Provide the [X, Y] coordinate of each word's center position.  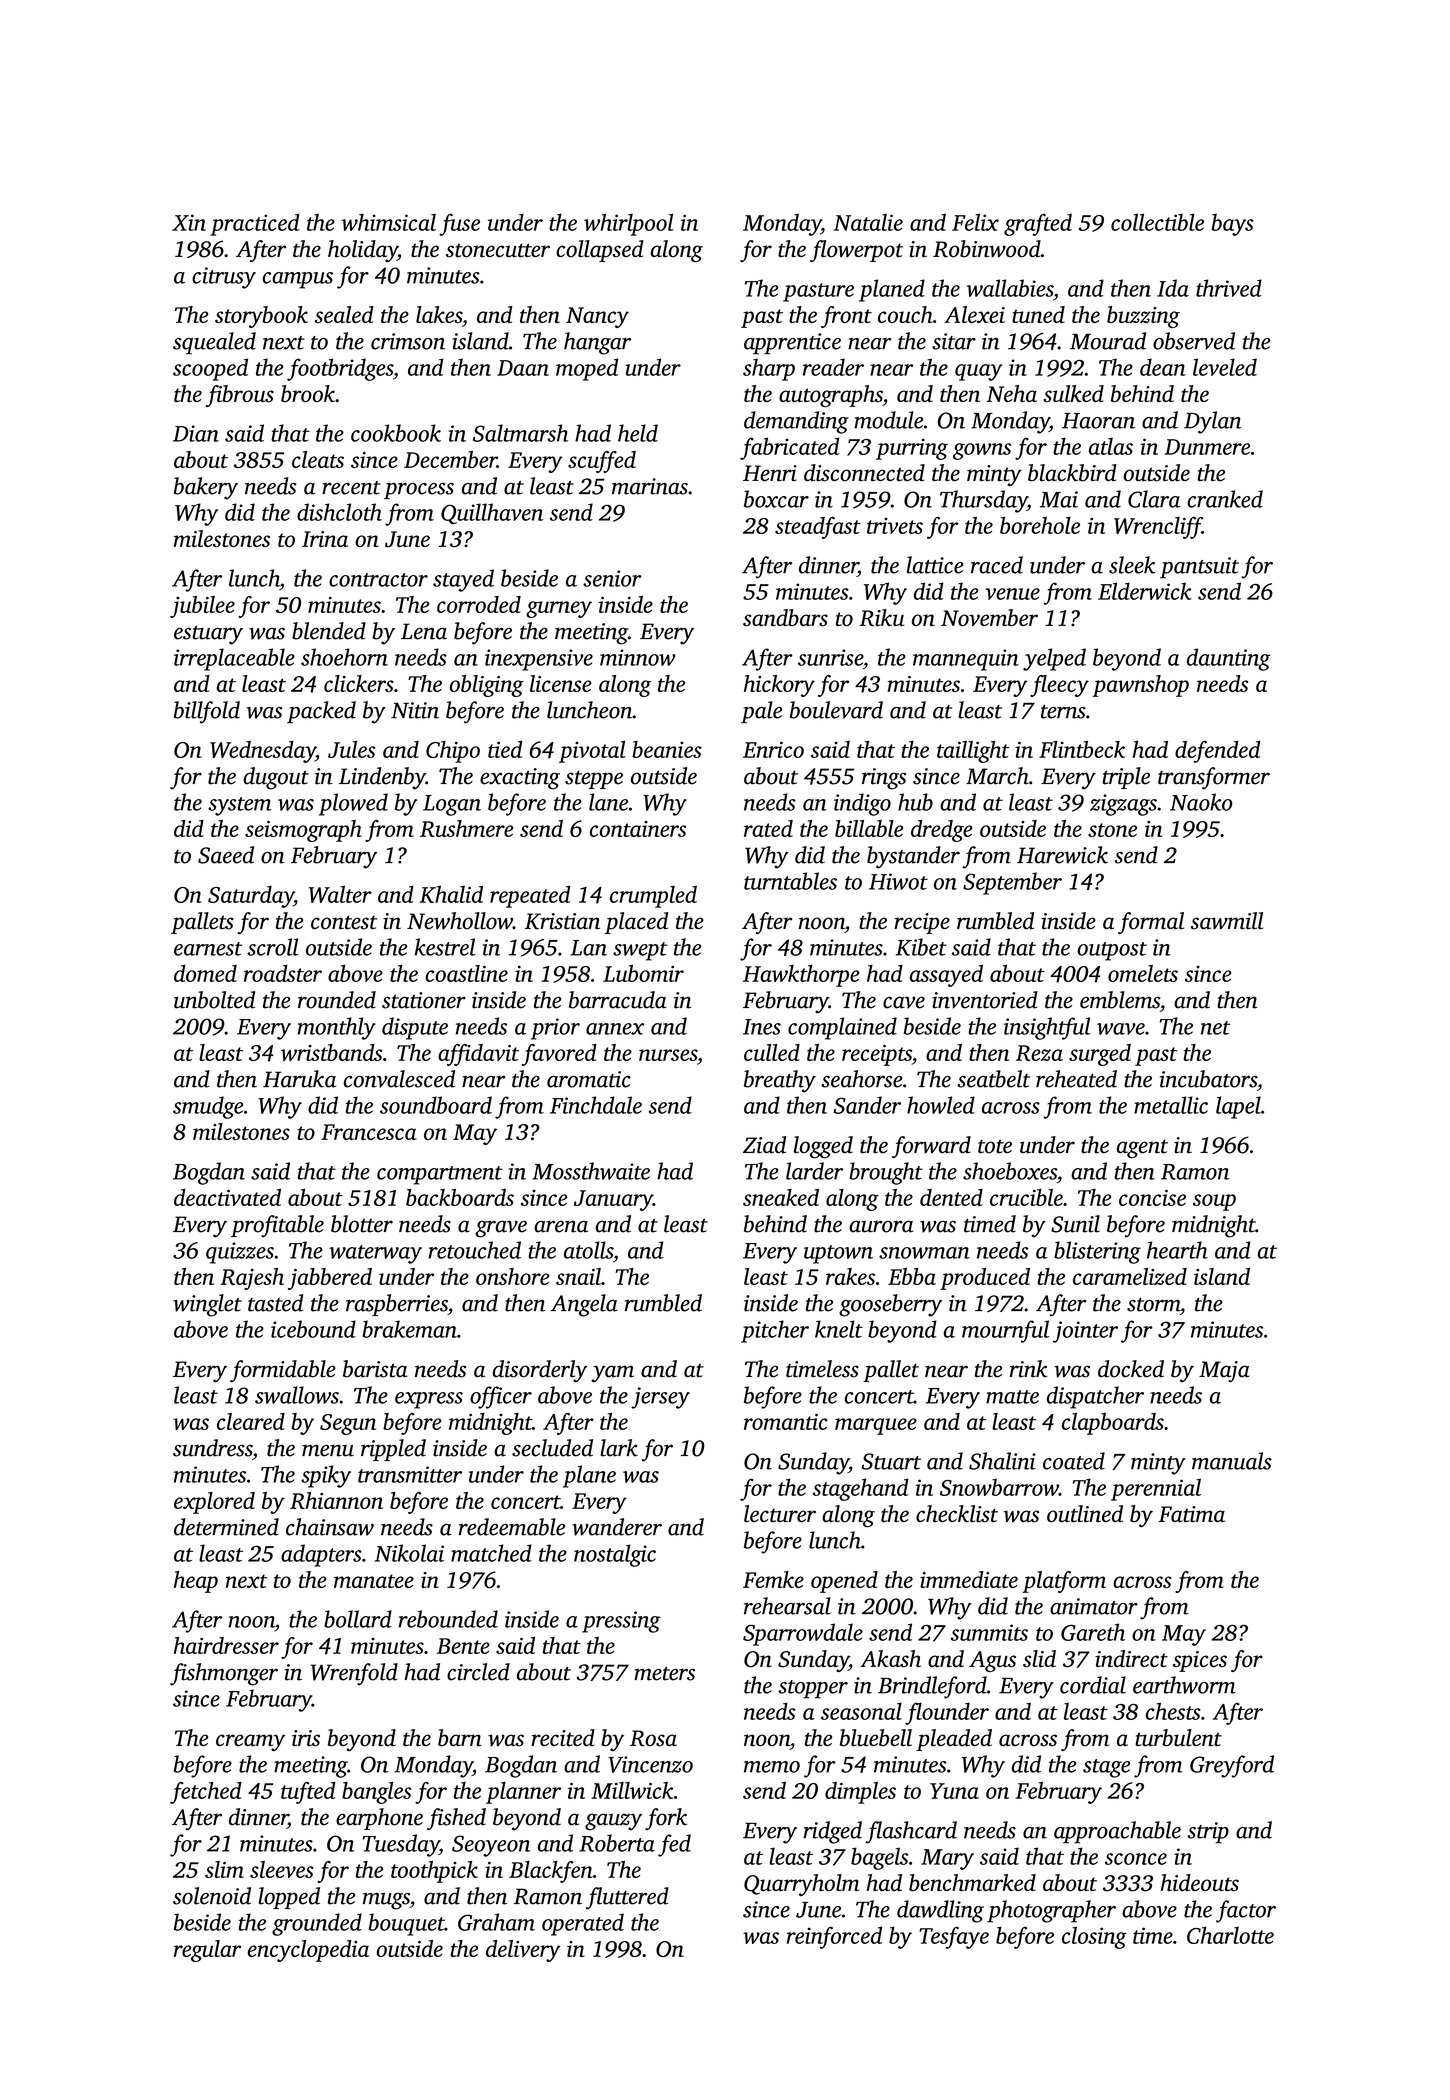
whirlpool [629, 224]
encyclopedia [308, 1951]
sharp [769, 369]
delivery [523, 1951]
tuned [1038, 314]
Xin [189, 222]
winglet [207, 1305]
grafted [1038, 224]
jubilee [202, 607]
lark [619, 1448]
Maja [1224, 1371]
